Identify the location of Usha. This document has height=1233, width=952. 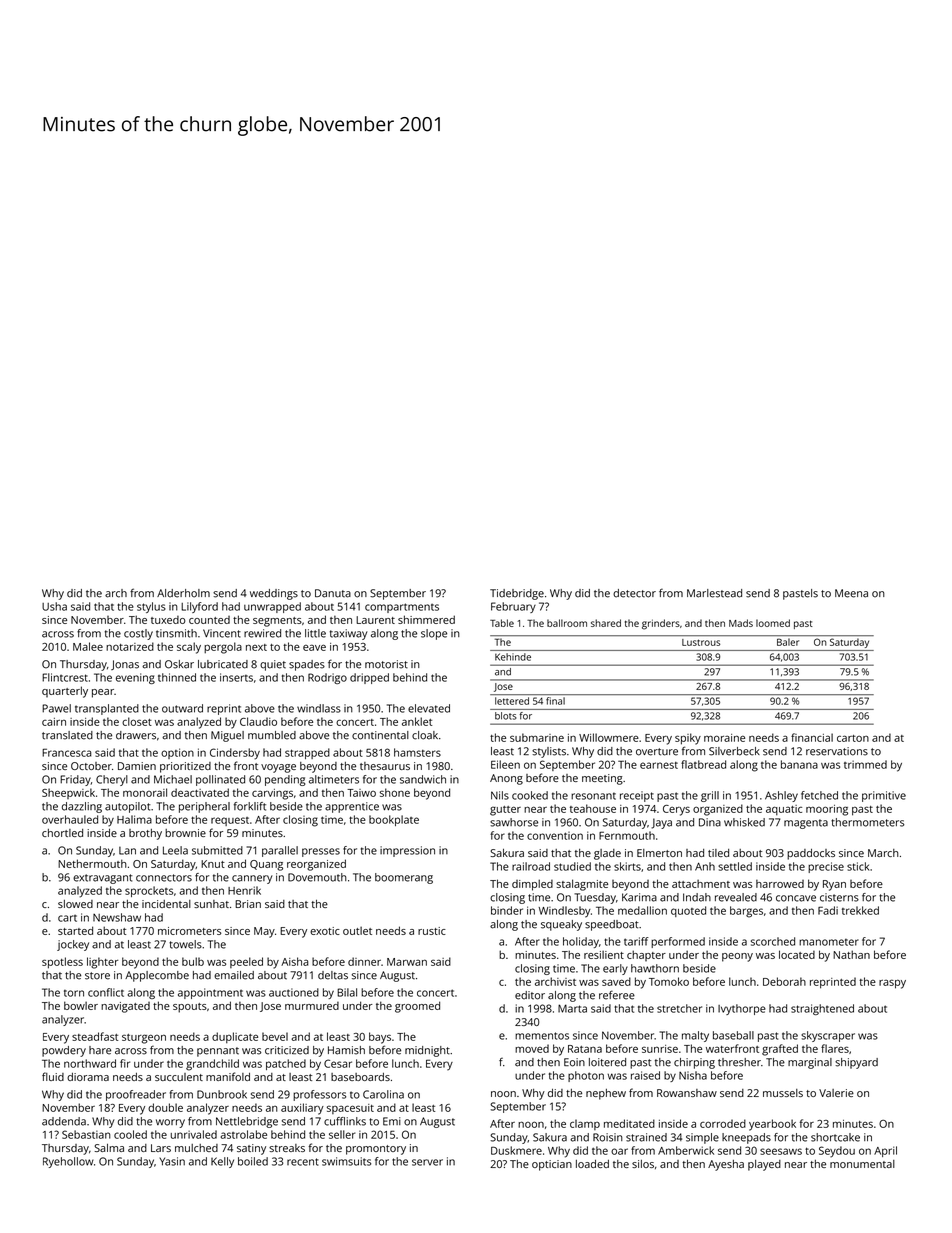
(54, 606).
